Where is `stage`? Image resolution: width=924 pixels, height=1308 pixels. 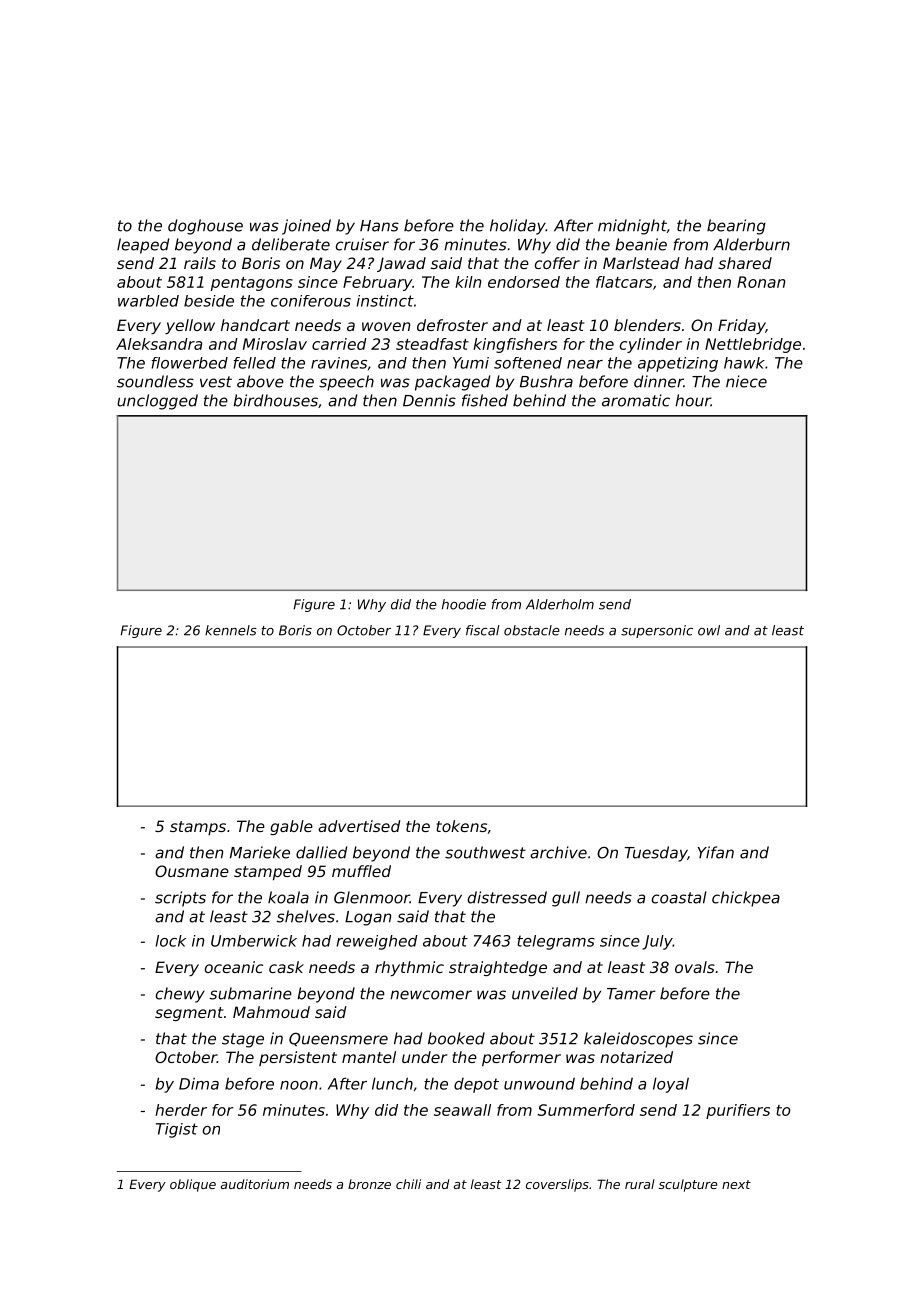
stage is located at coordinates (243, 1040).
